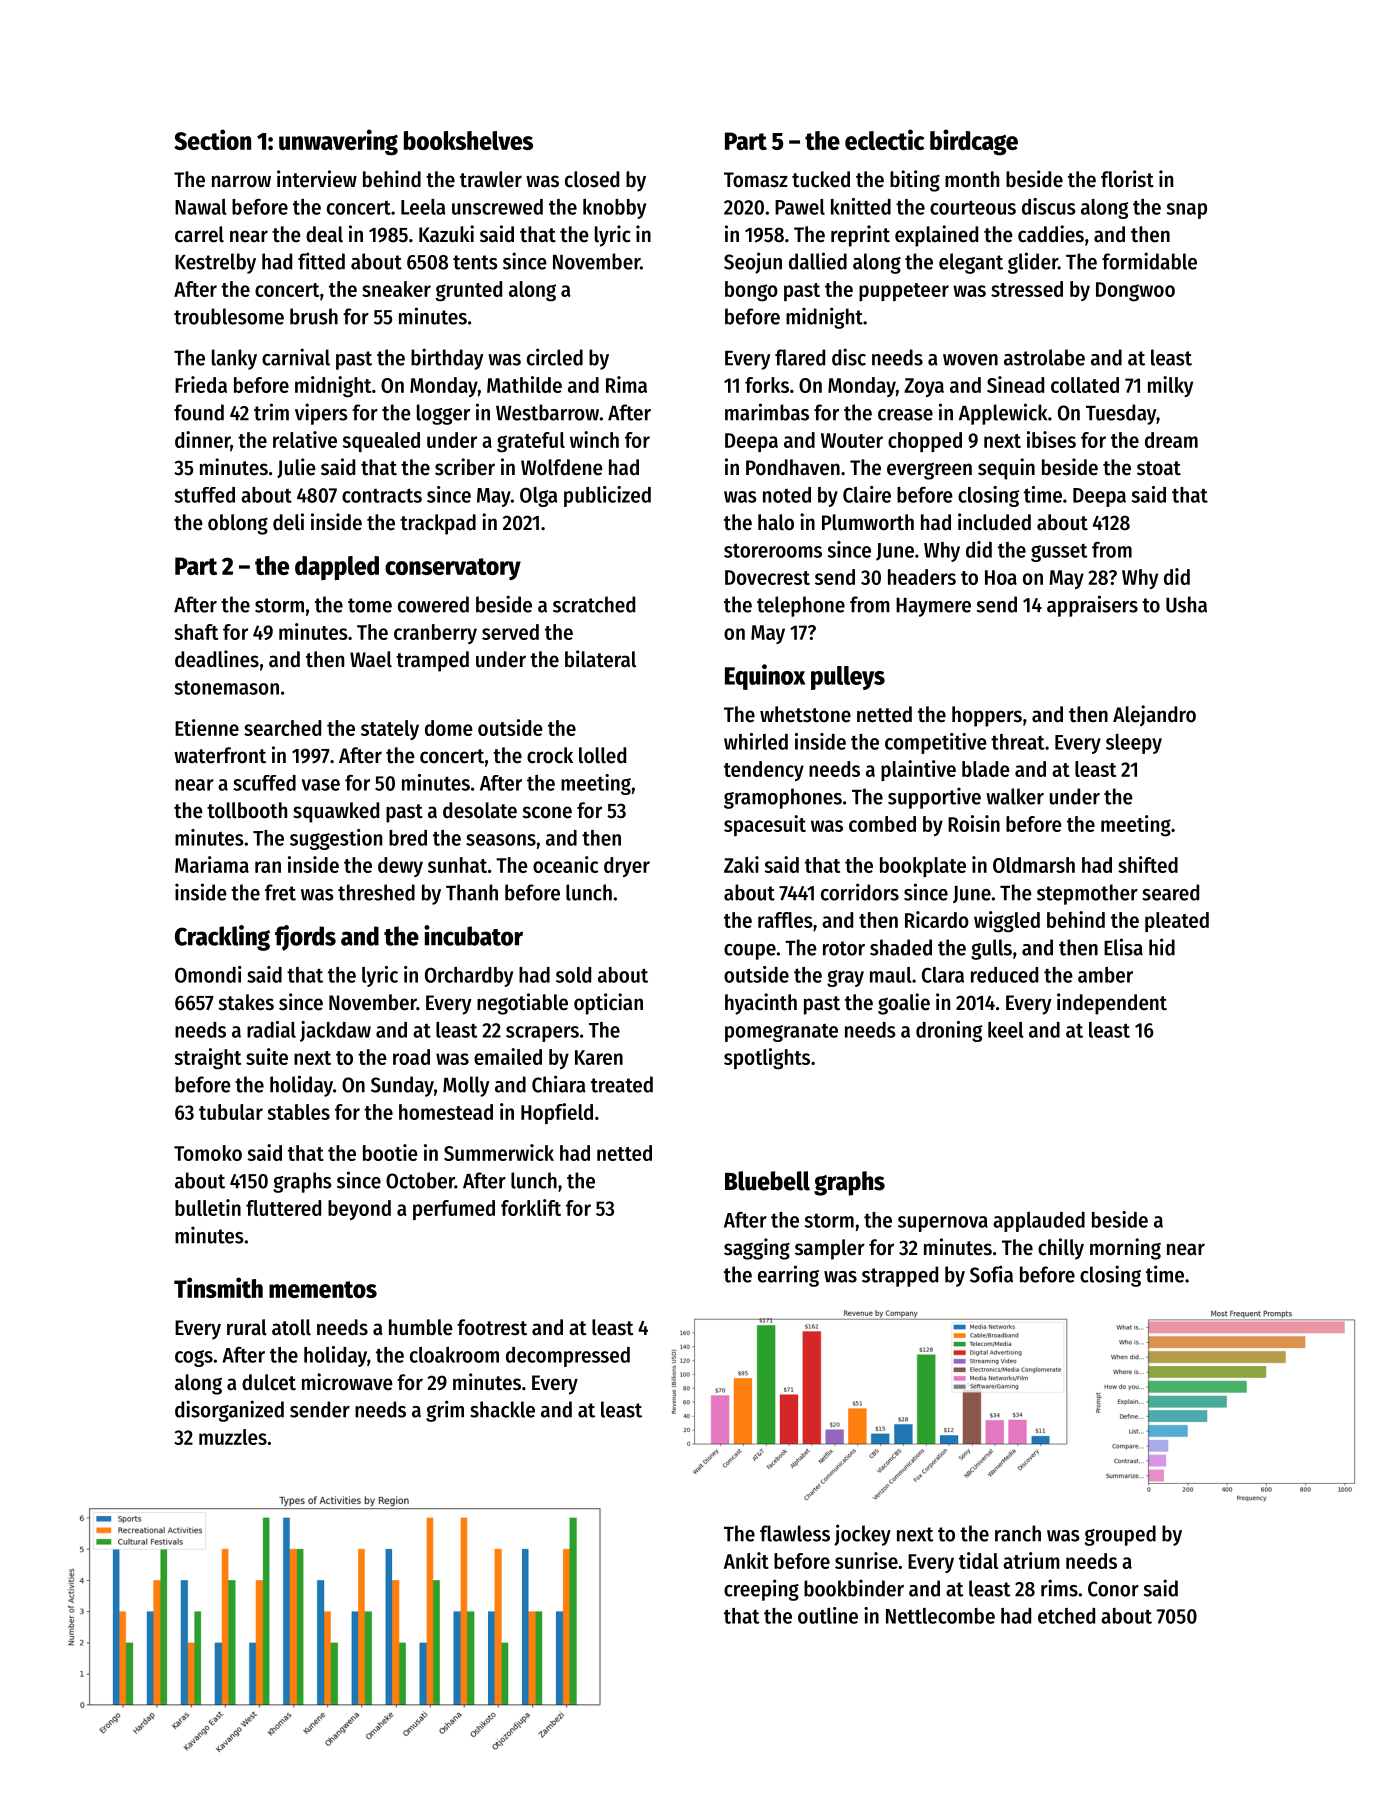 The height and width of the screenshot is (1793, 1385). What do you see at coordinates (987, 716) in the screenshot?
I see `hoppers` at bounding box center [987, 716].
